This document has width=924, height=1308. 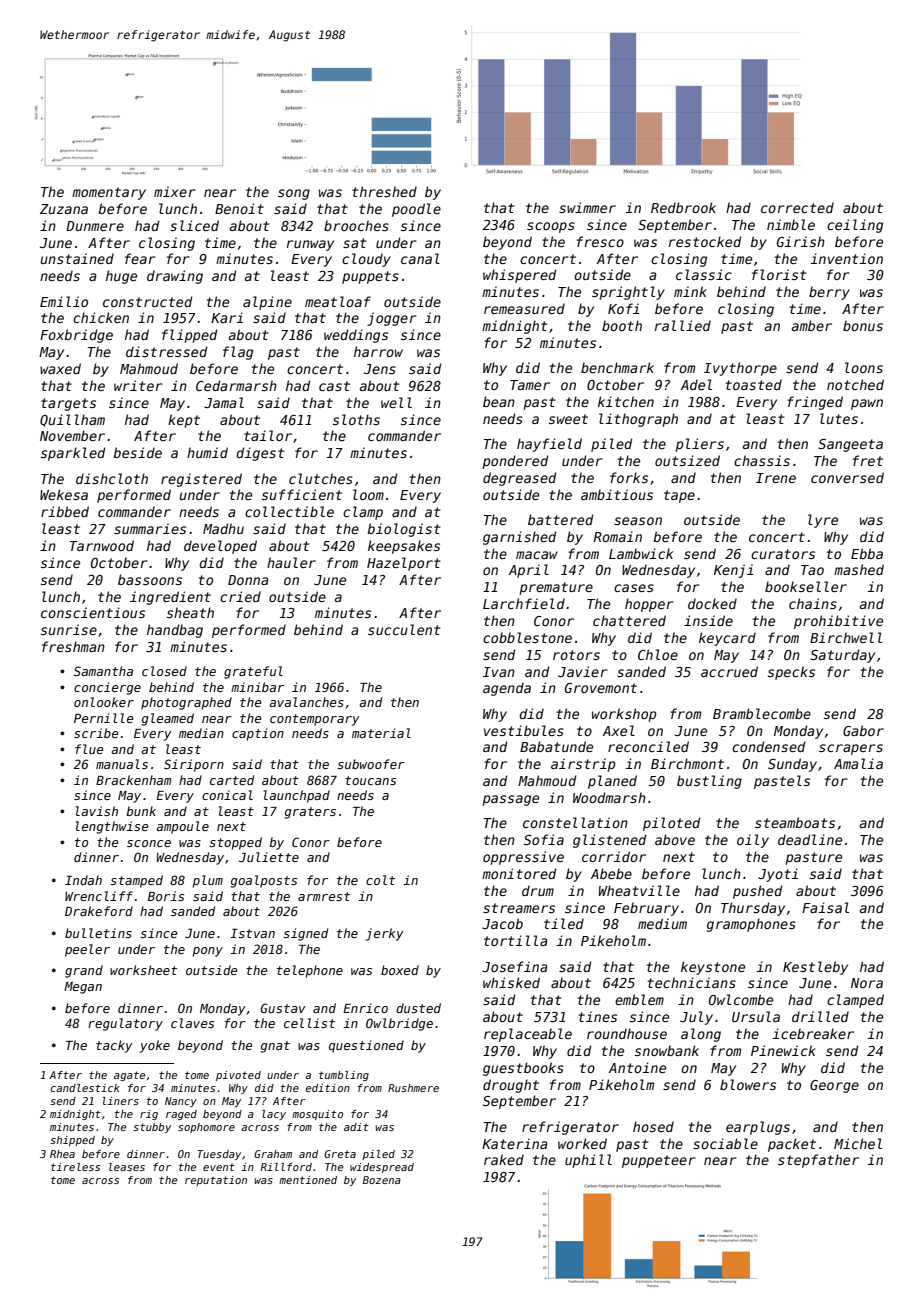 What do you see at coordinates (72, 420) in the document?
I see `Quillham` at bounding box center [72, 420].
